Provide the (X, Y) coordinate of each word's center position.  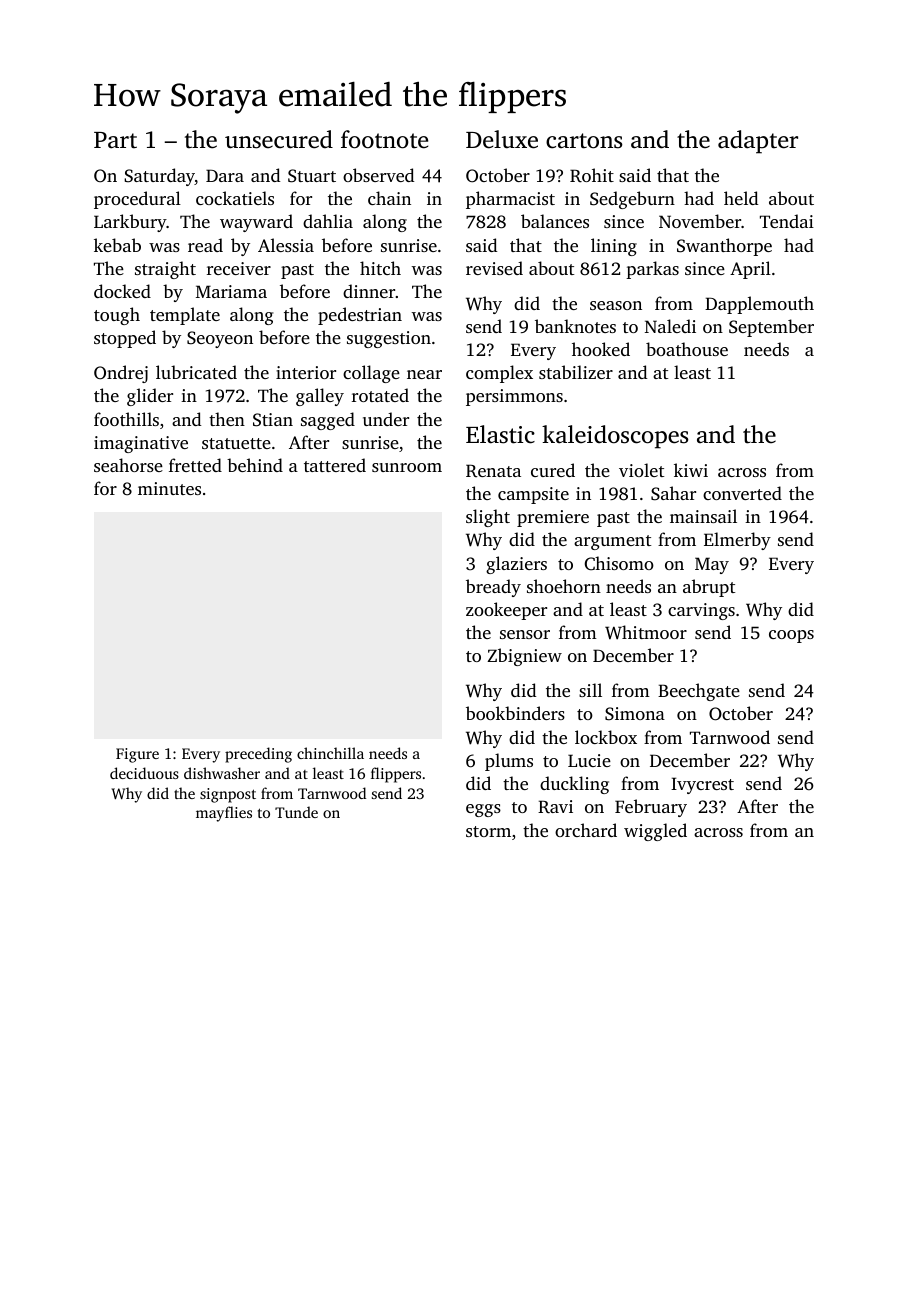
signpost (228, 795)
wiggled (655, 832)
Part (115, 140)
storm (488, 831)
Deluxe (502, 139)
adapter (758, 142)
